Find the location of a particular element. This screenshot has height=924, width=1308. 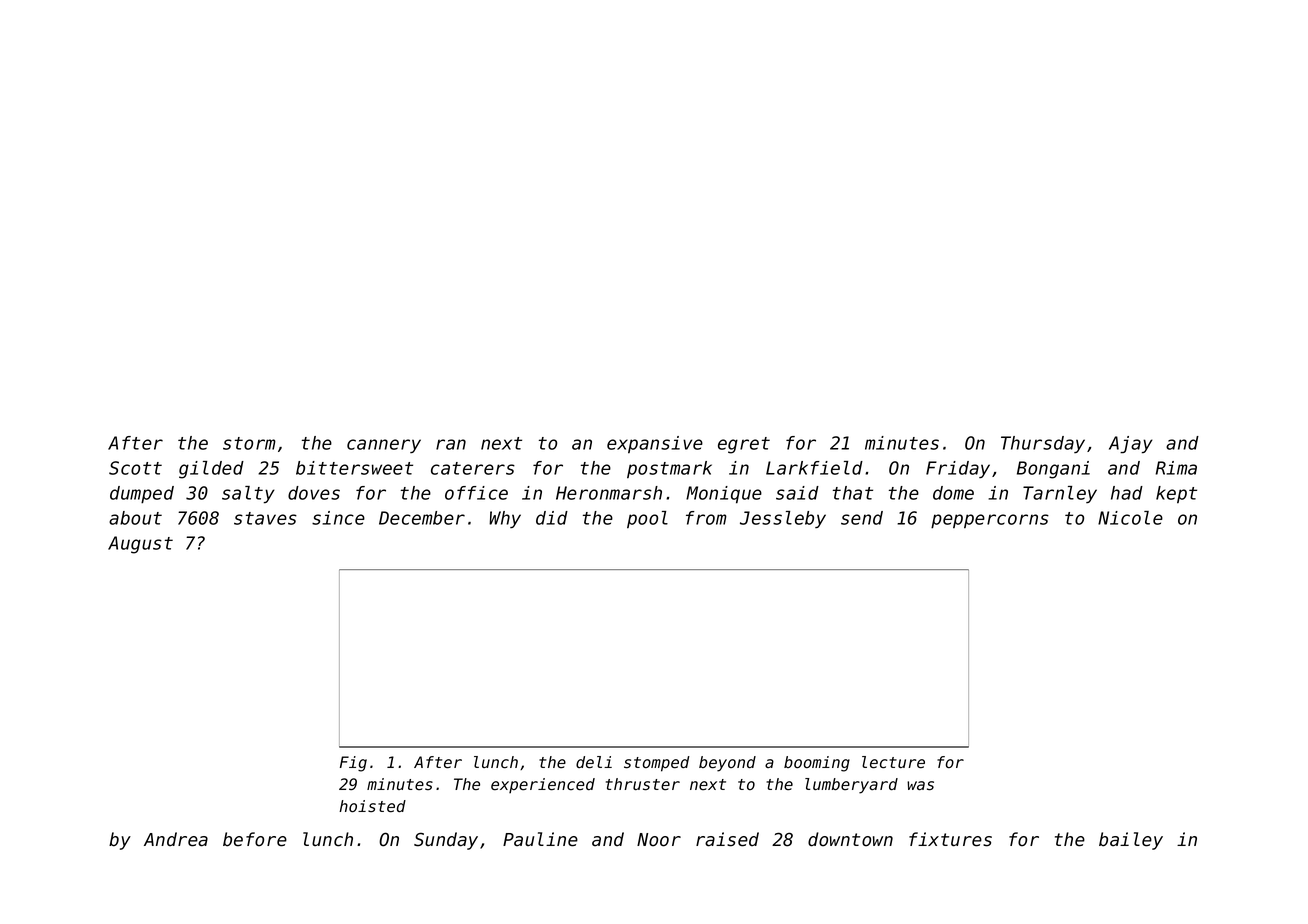

storm is located at coordinates (249, 443).
